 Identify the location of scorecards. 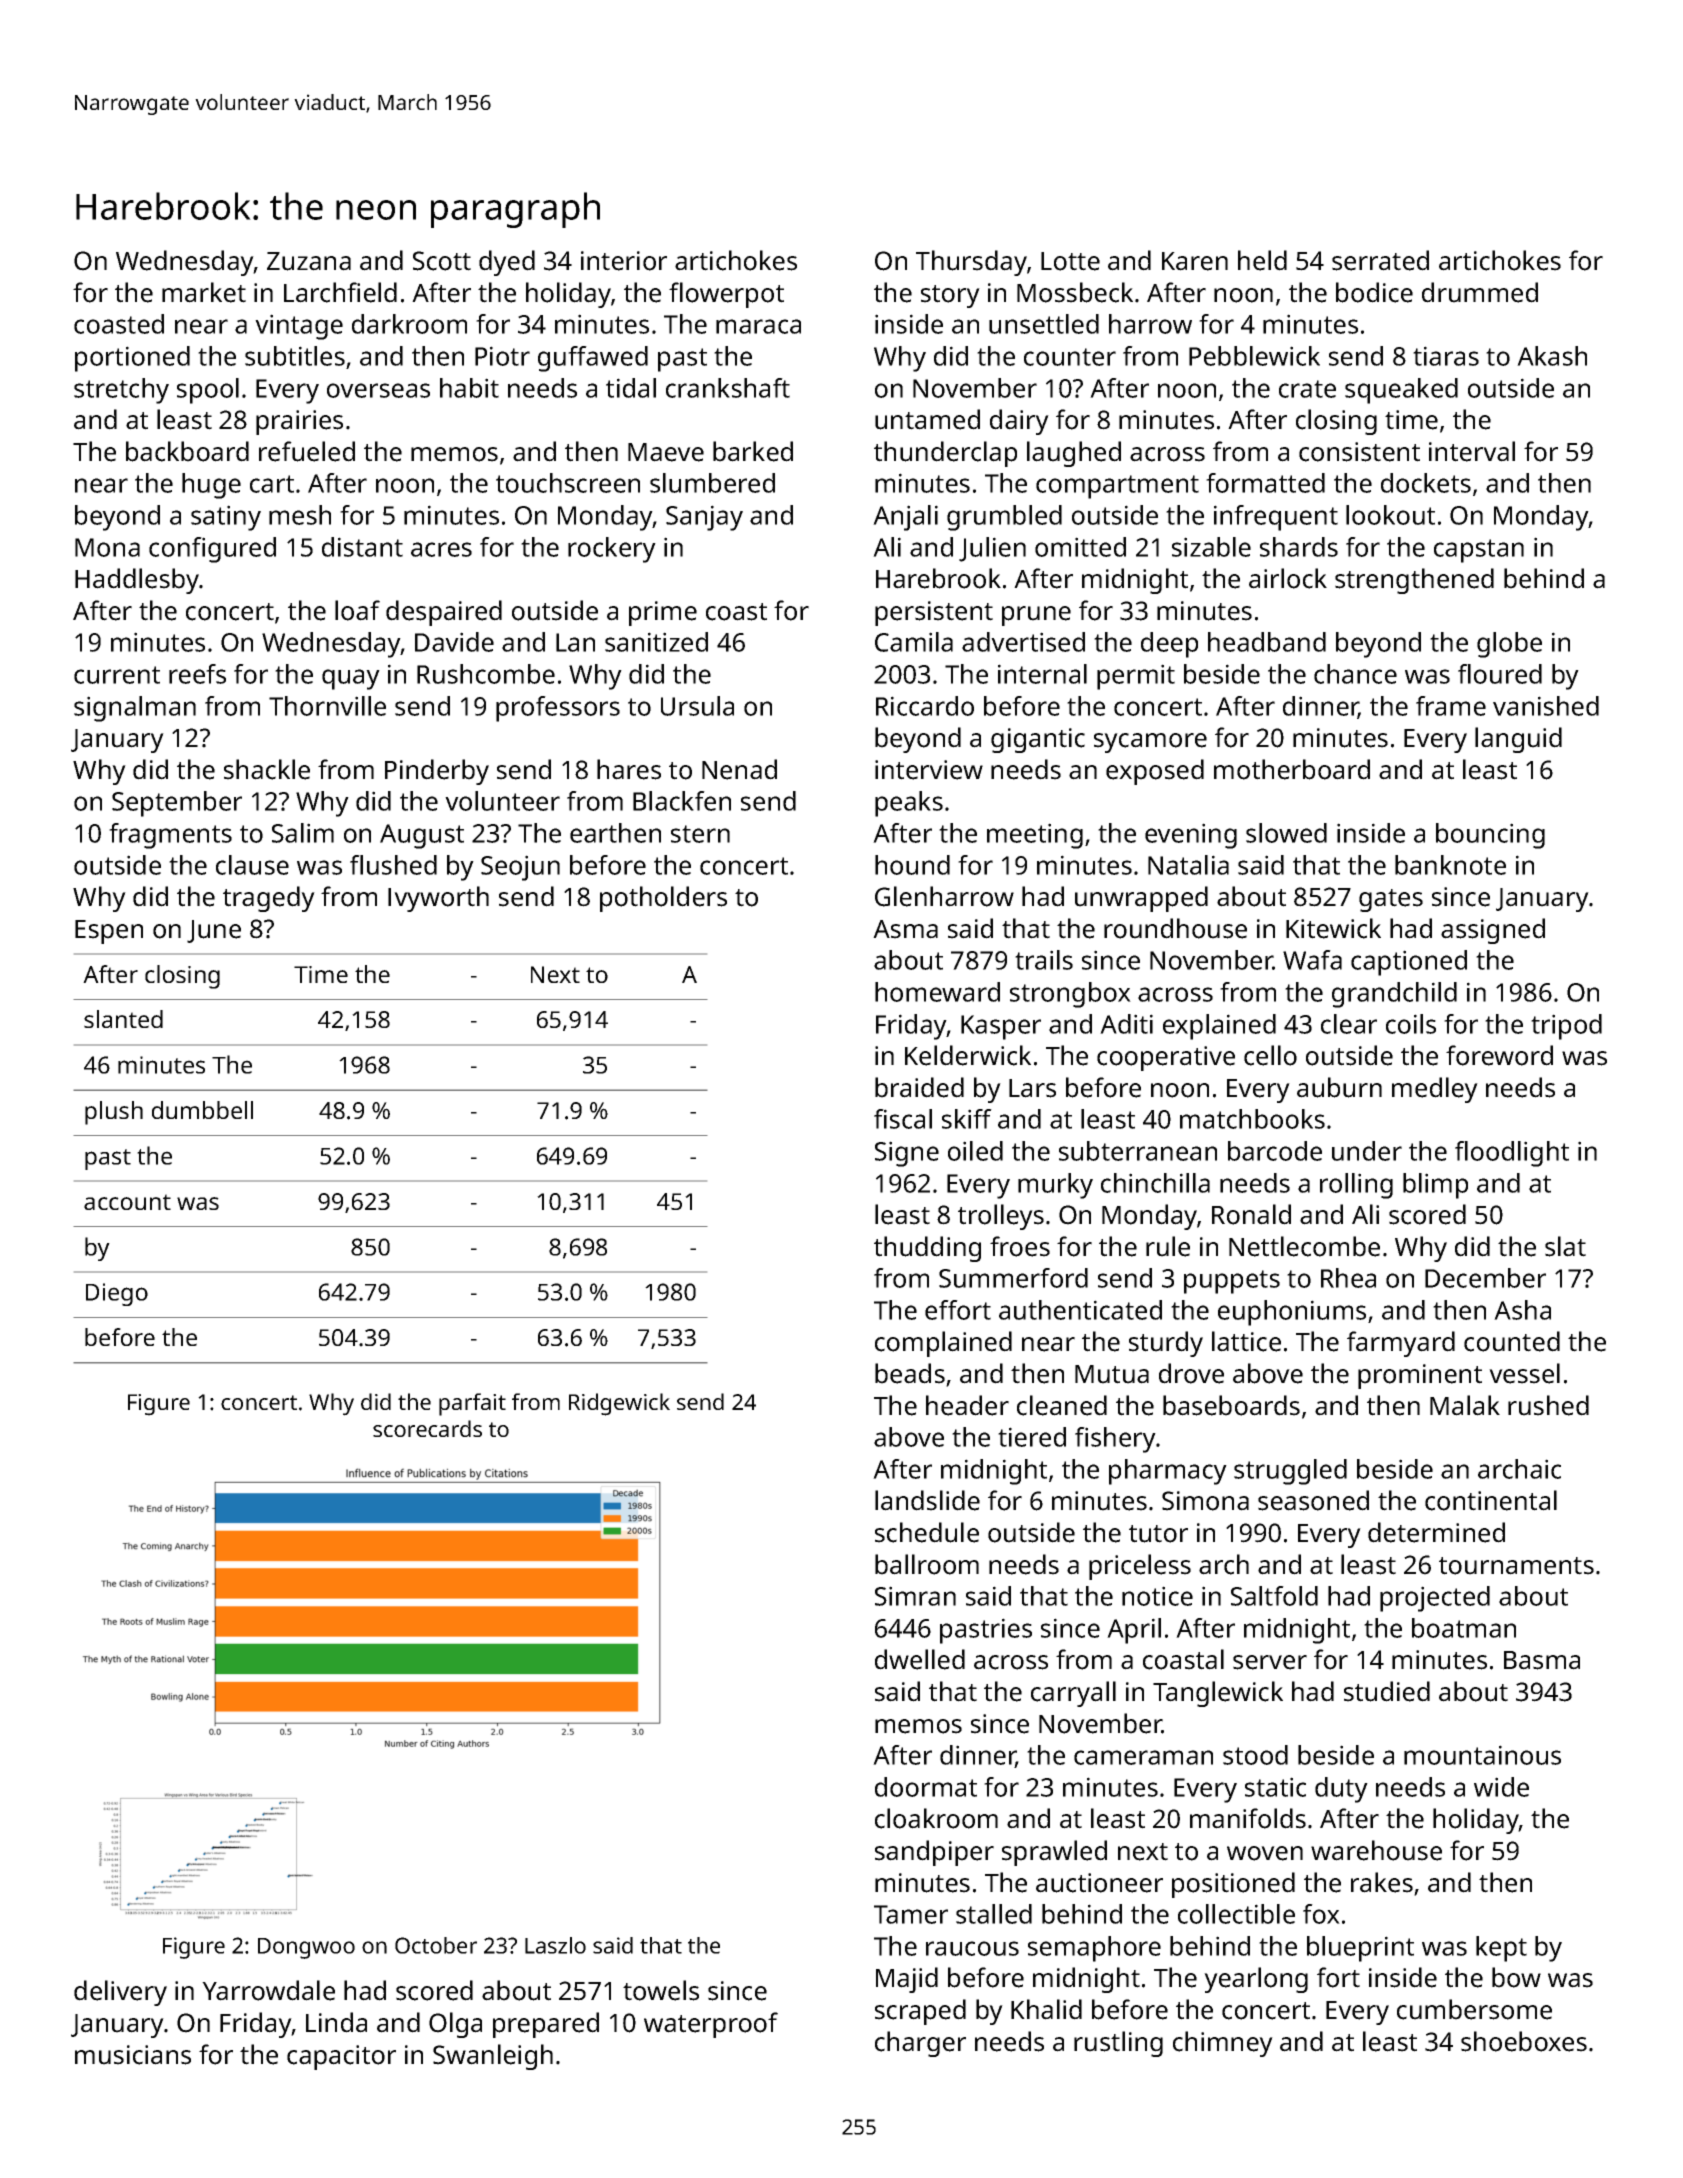
(427, 1428).
